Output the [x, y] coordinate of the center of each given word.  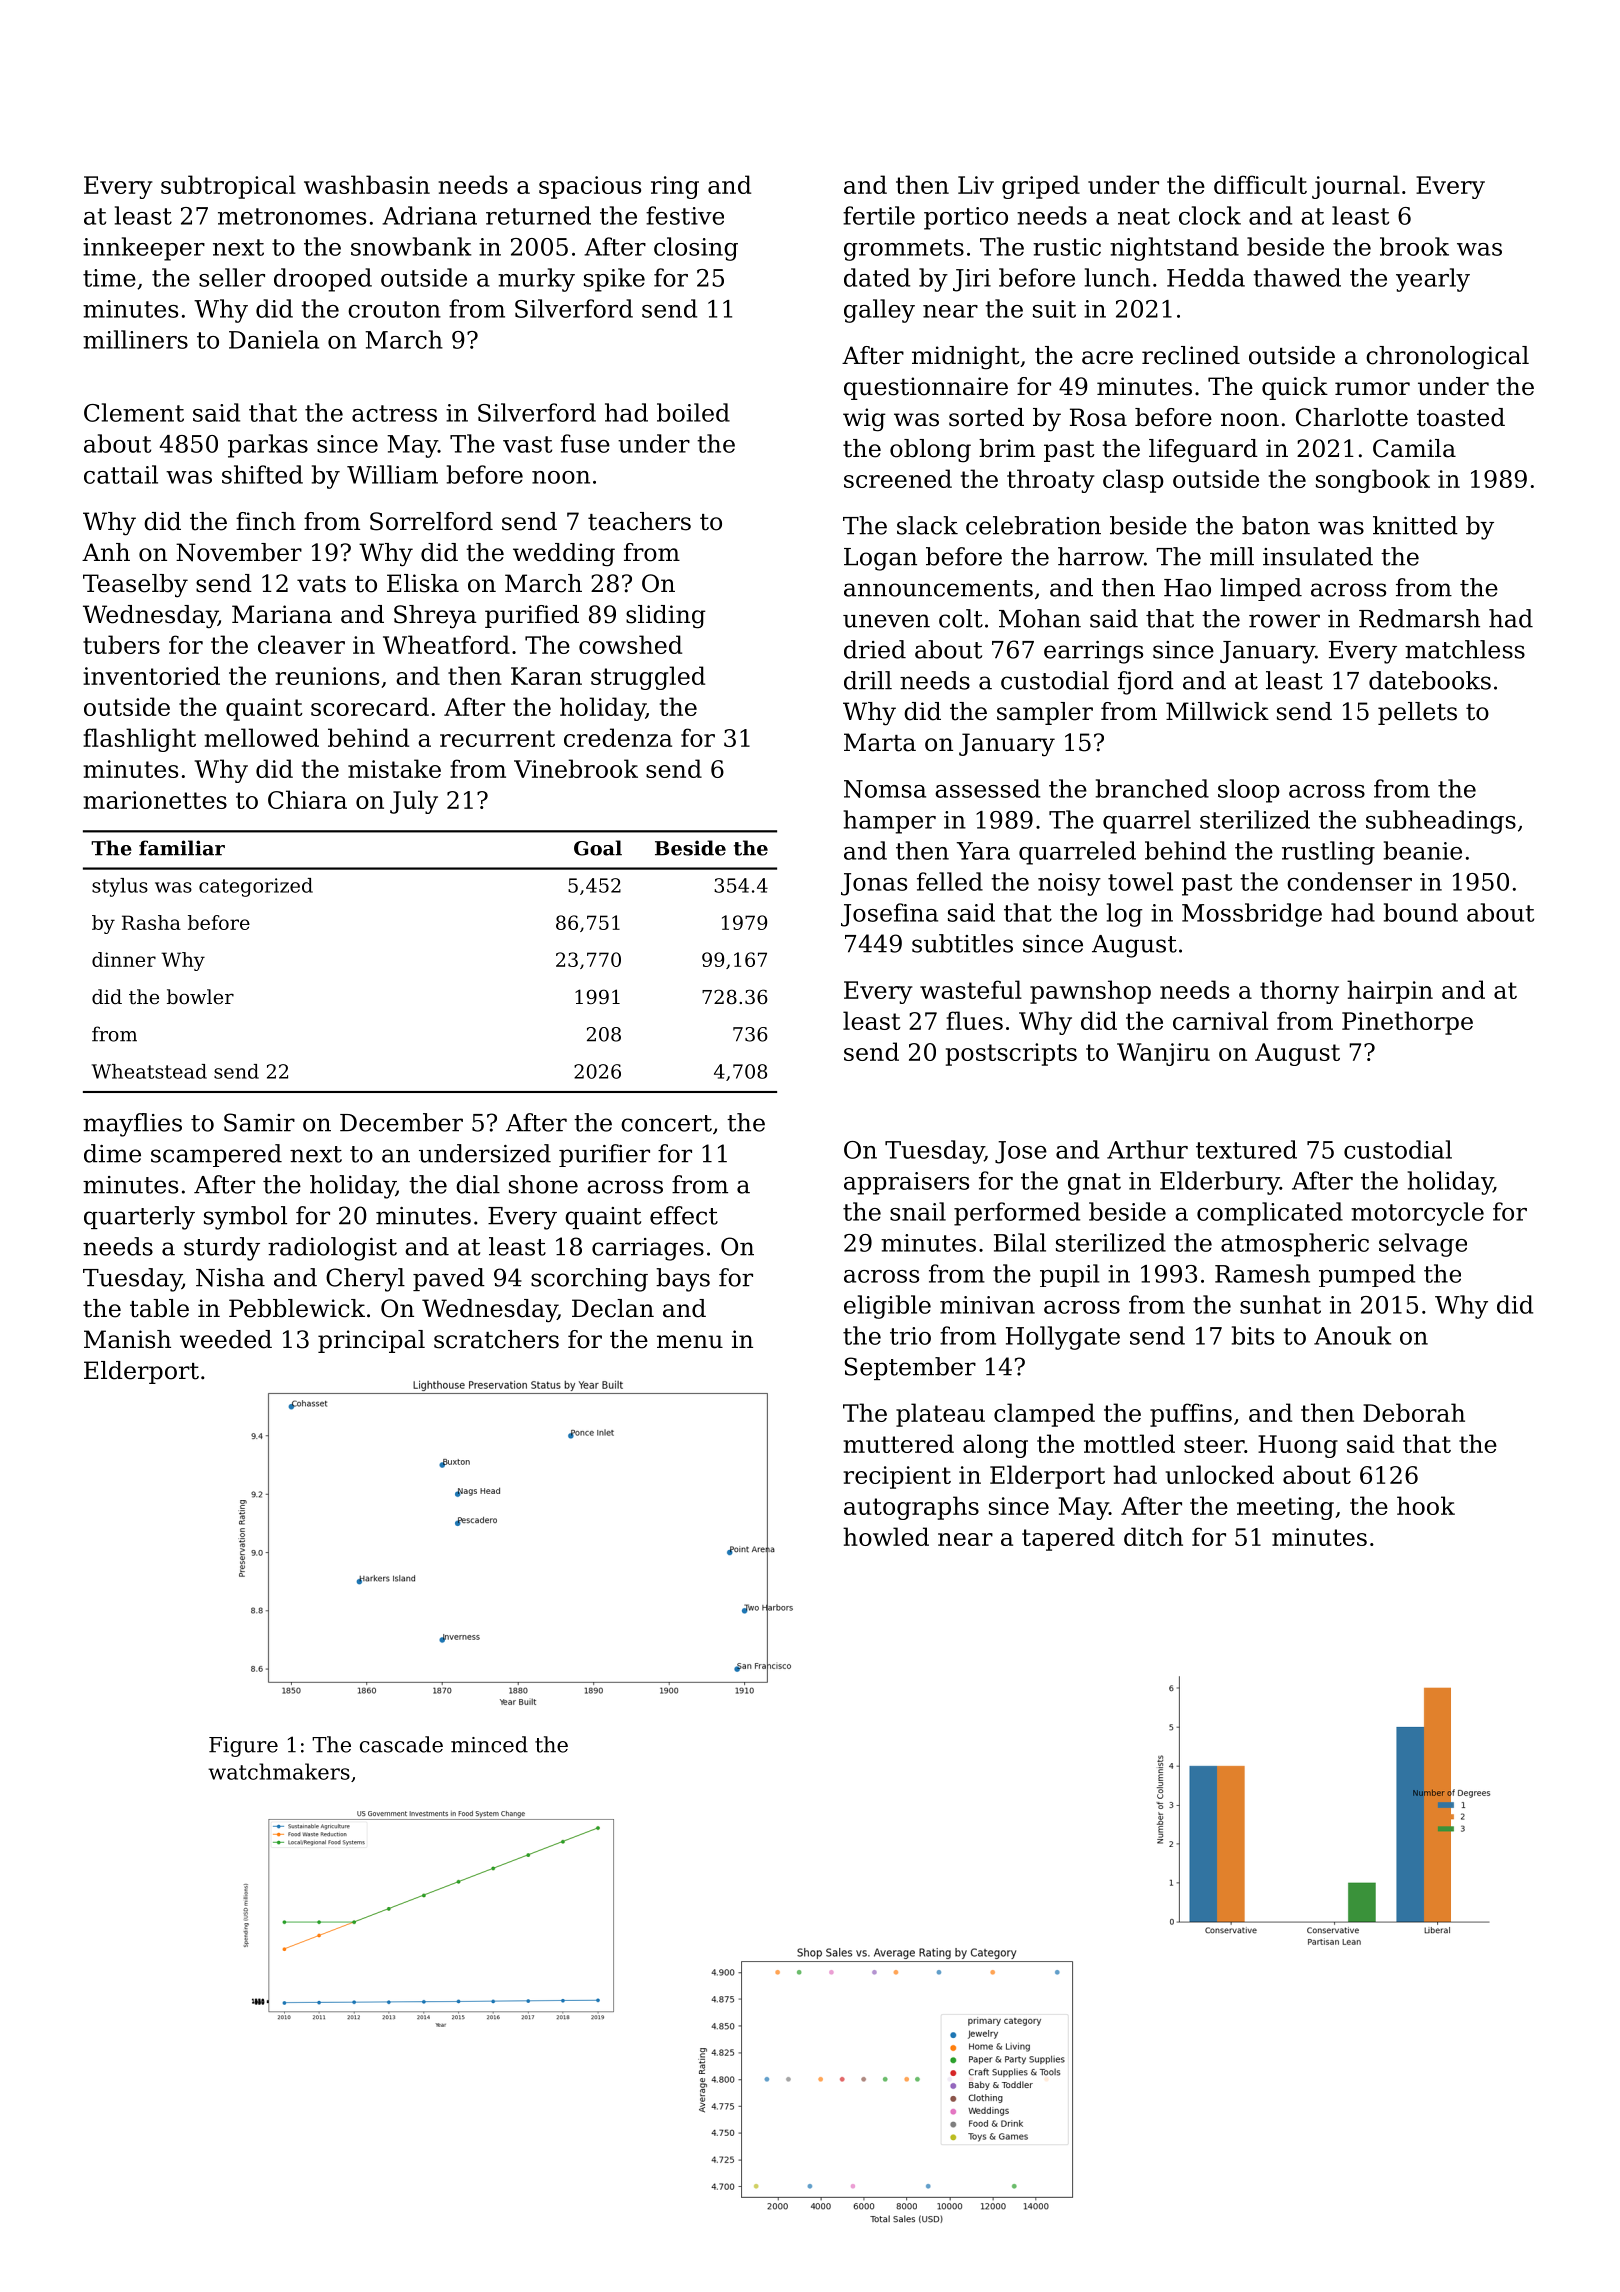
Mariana [282, 614]
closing [696, 249]
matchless [1465, 649]
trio [910, 1336]
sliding [666, 617]
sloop [1249, 791]
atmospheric [1295, 1245]
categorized [256, 887]
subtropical [228, 187]
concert [666, 1123]
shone [543, 1184]
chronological [1447, 358]
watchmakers [279, 1771]
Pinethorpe [1407, 1023]
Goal [598, 848]
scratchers [496, 1339]
